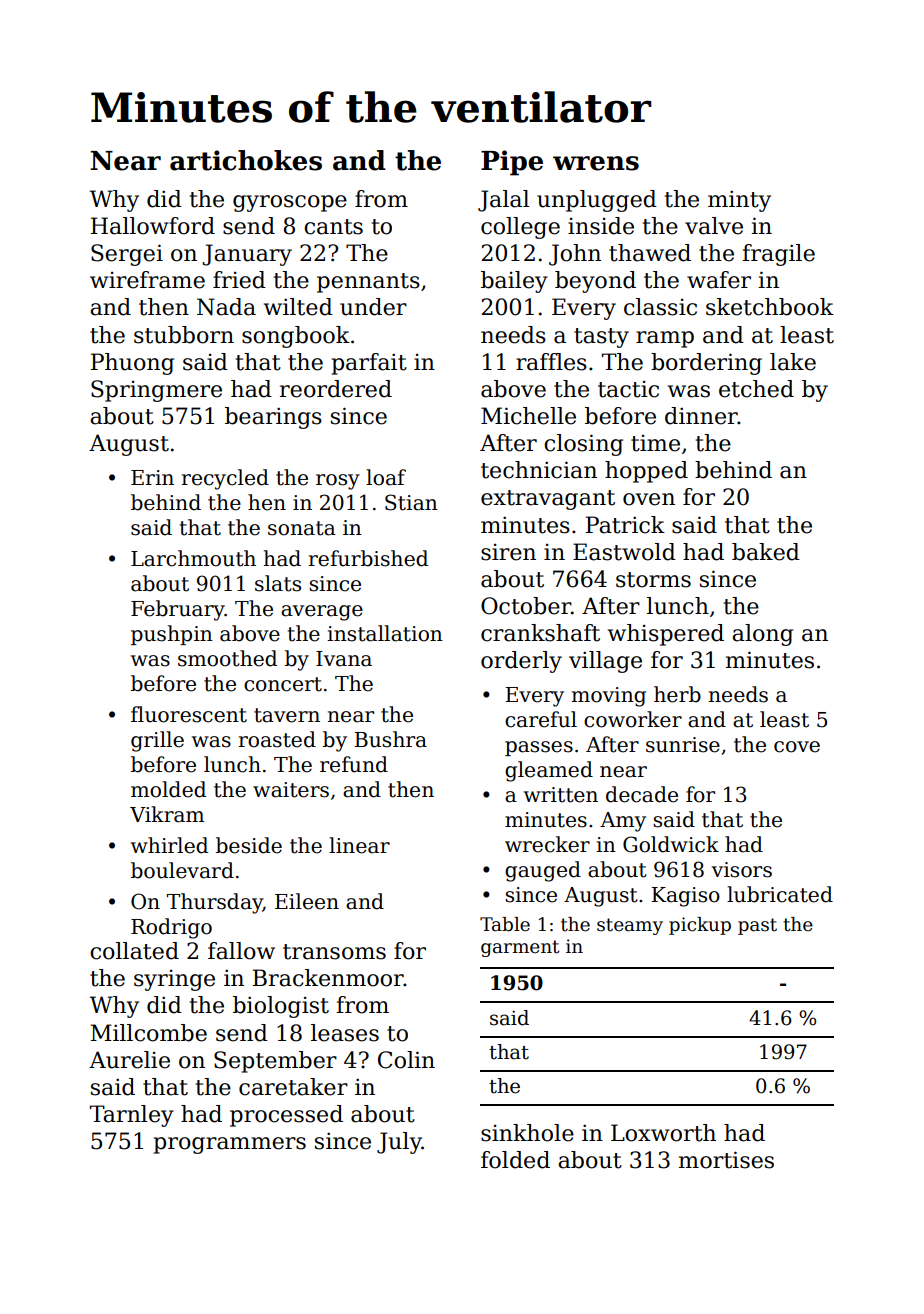 This screenshot has width=924, height=1314. What do you see at coordinates (246, 160) in the screenshot?
I see `artichokes` at bounding box center [246, 160].
